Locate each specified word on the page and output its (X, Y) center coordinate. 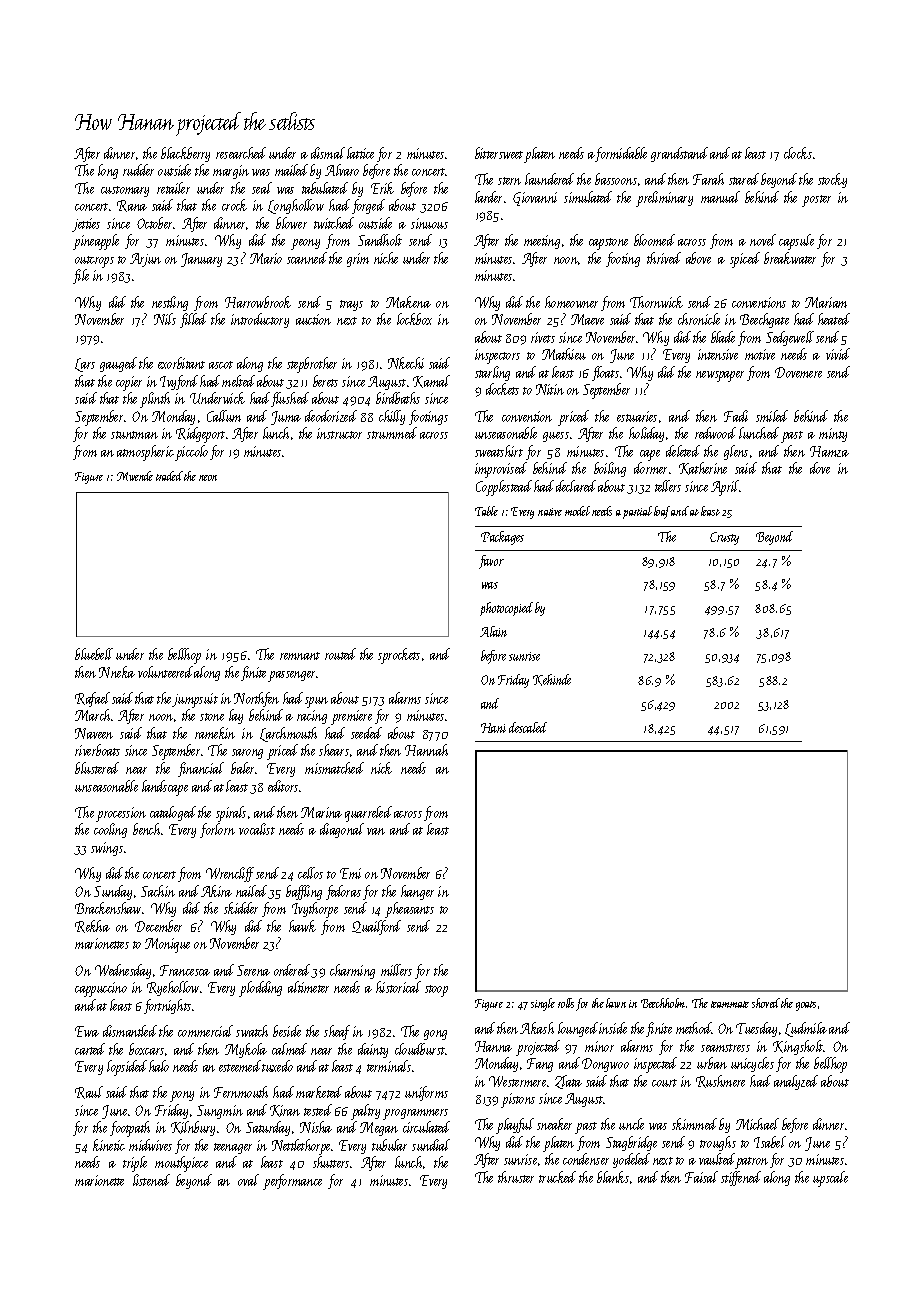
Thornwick (656, 302)
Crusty (724, 538)
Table (486, 511)
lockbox (414, 319)
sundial (431, 1145)
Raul (89, 1092)
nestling (170, 303)
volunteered (165, 672)
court (664, 1083)
